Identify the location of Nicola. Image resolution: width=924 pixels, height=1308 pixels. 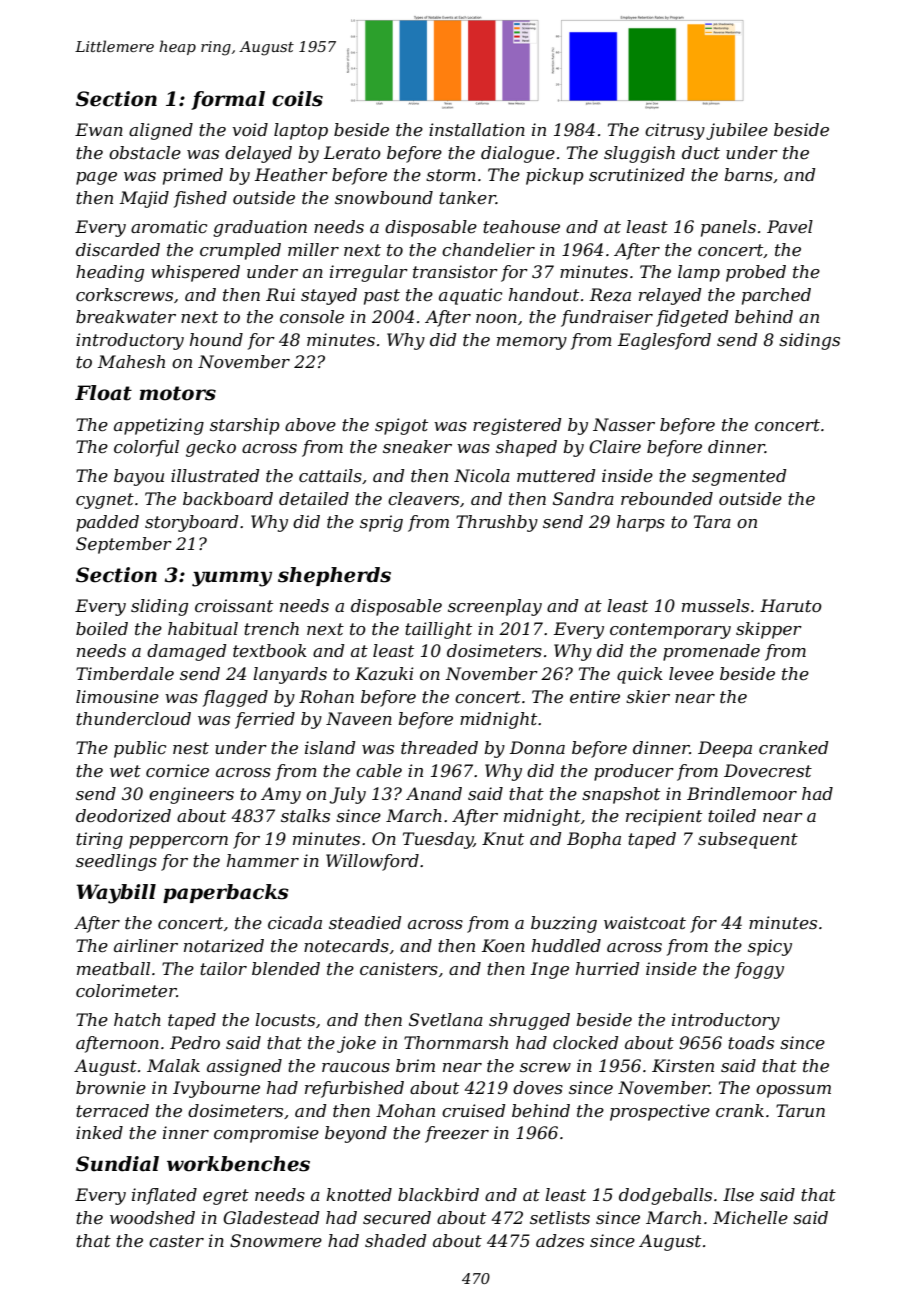
(482, 475).
